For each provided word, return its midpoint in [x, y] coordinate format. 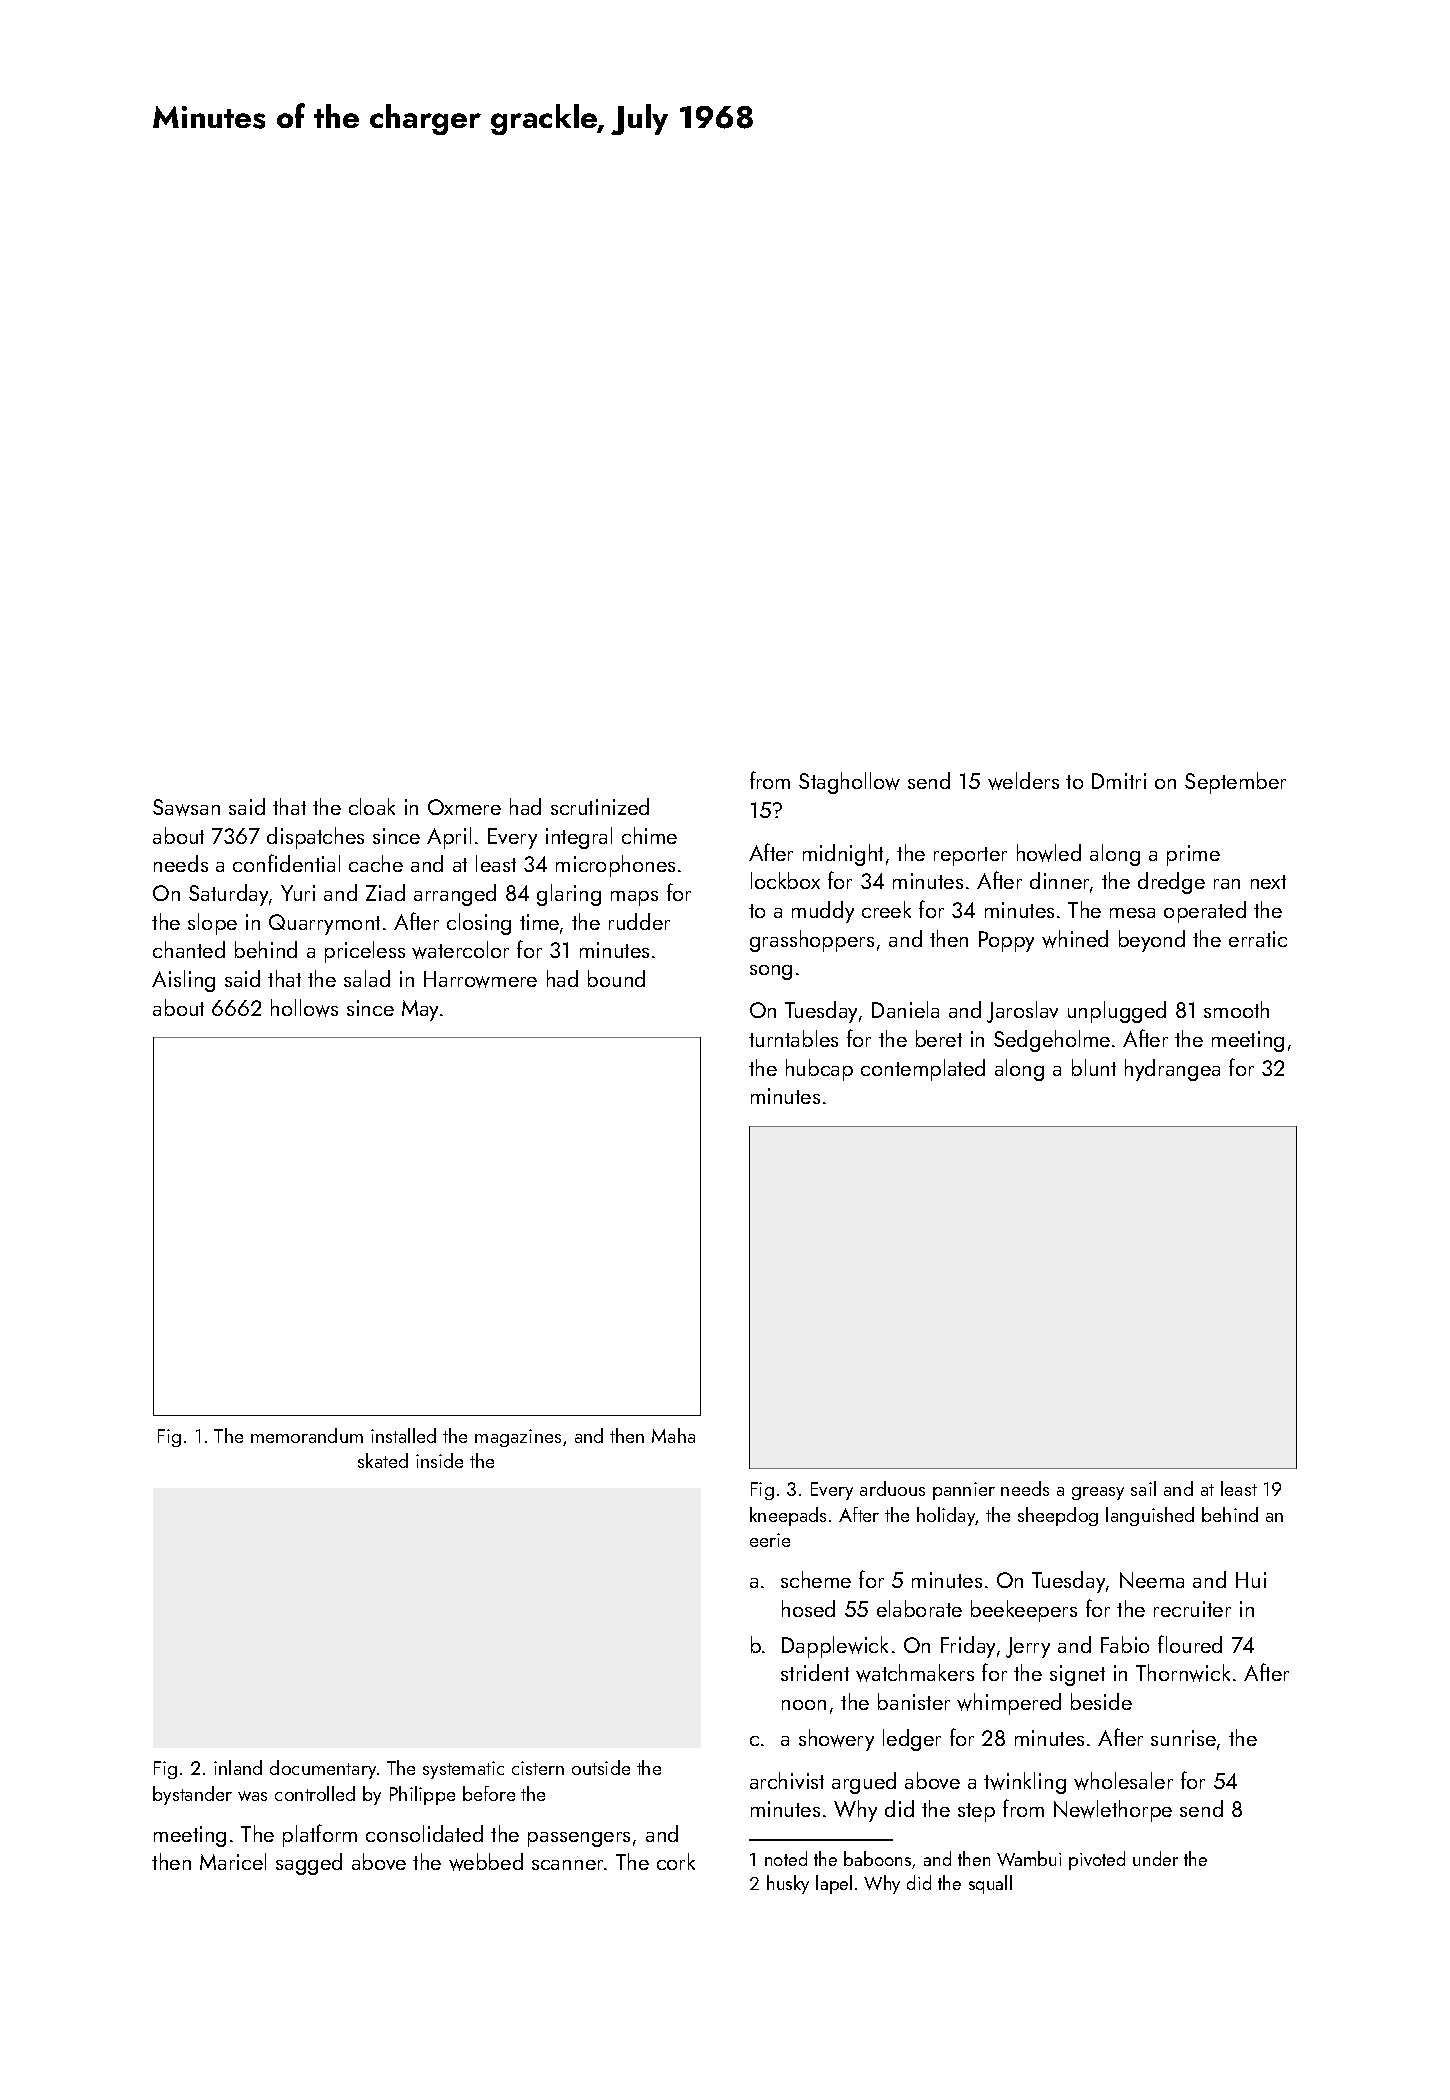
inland [238, 1767]
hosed [808, 1608]
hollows [304, 1008]
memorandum [307, 1435]
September [1235, 783]
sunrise [1183, 1738]
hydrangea [1172, 1070]
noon [804, 1705]
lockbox [785, 880]
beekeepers [1024, 1611]
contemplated [923, 1070]
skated [383, 1460]
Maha [673, 1435]
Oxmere [464, 807]
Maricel [233, 1861]
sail [1143, 1488]
